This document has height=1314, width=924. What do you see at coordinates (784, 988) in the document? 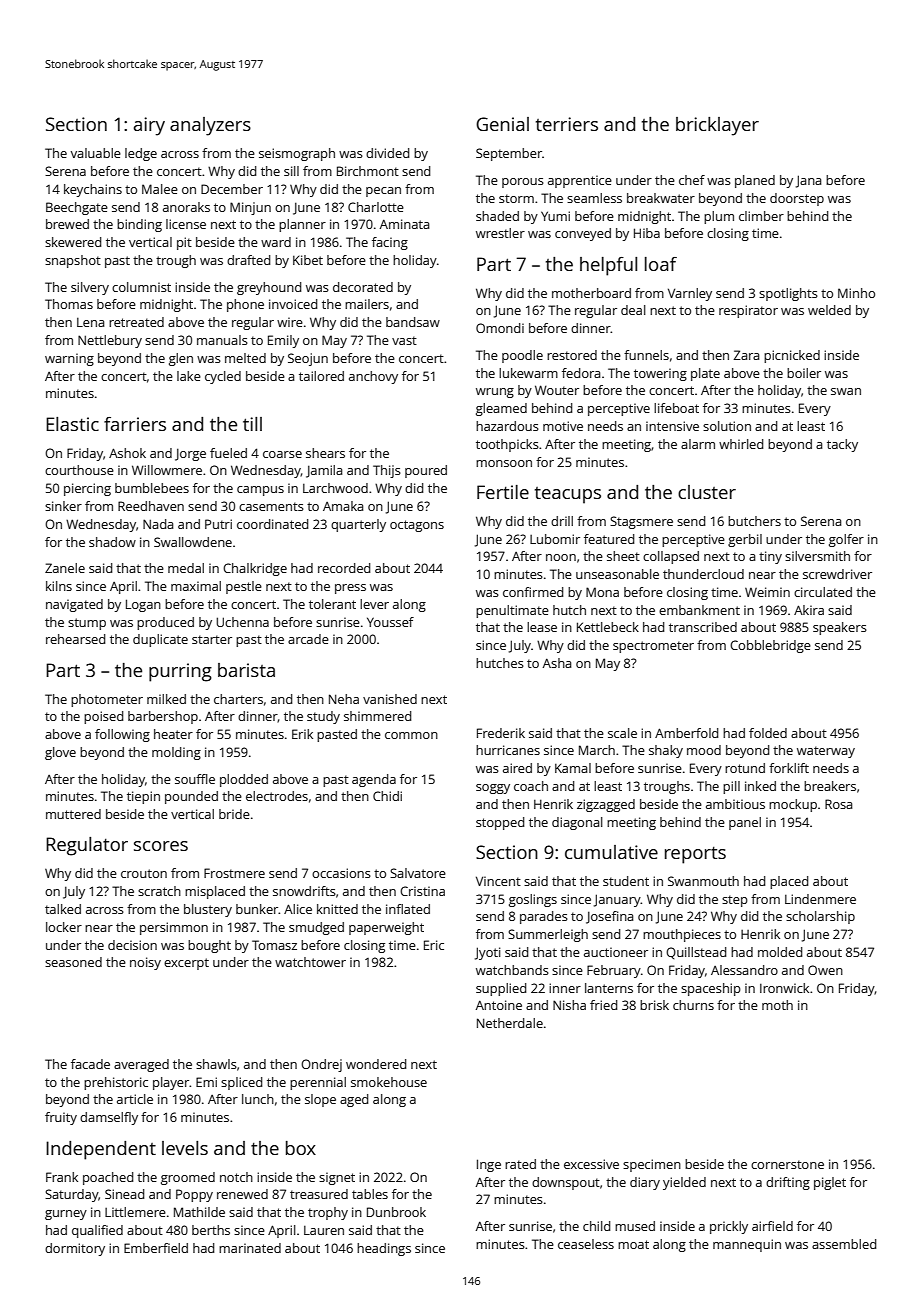
I see `Ironwick` at bounding box center [784, 988].
